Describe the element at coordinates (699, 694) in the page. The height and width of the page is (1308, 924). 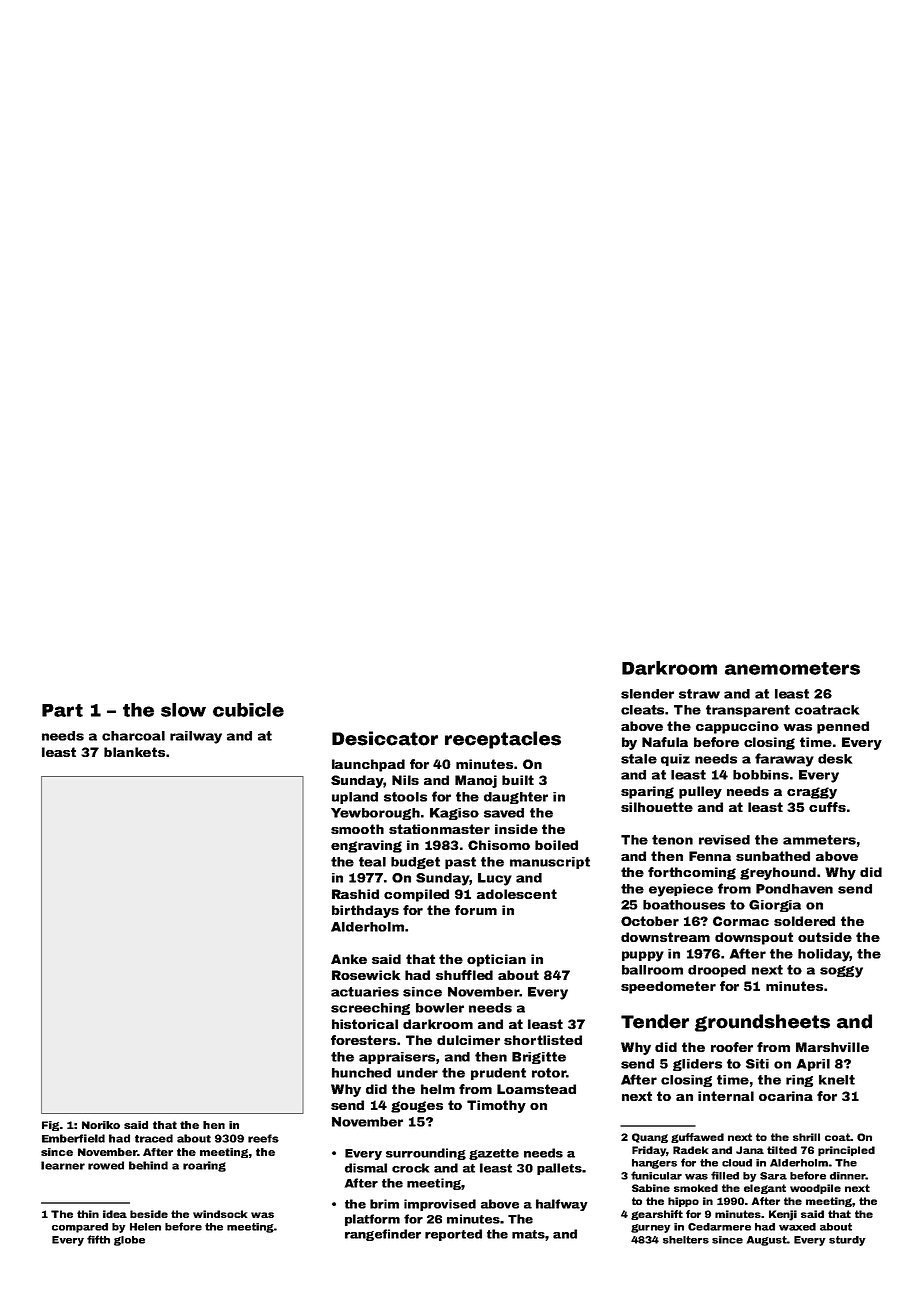
I see `straw` at that location.
